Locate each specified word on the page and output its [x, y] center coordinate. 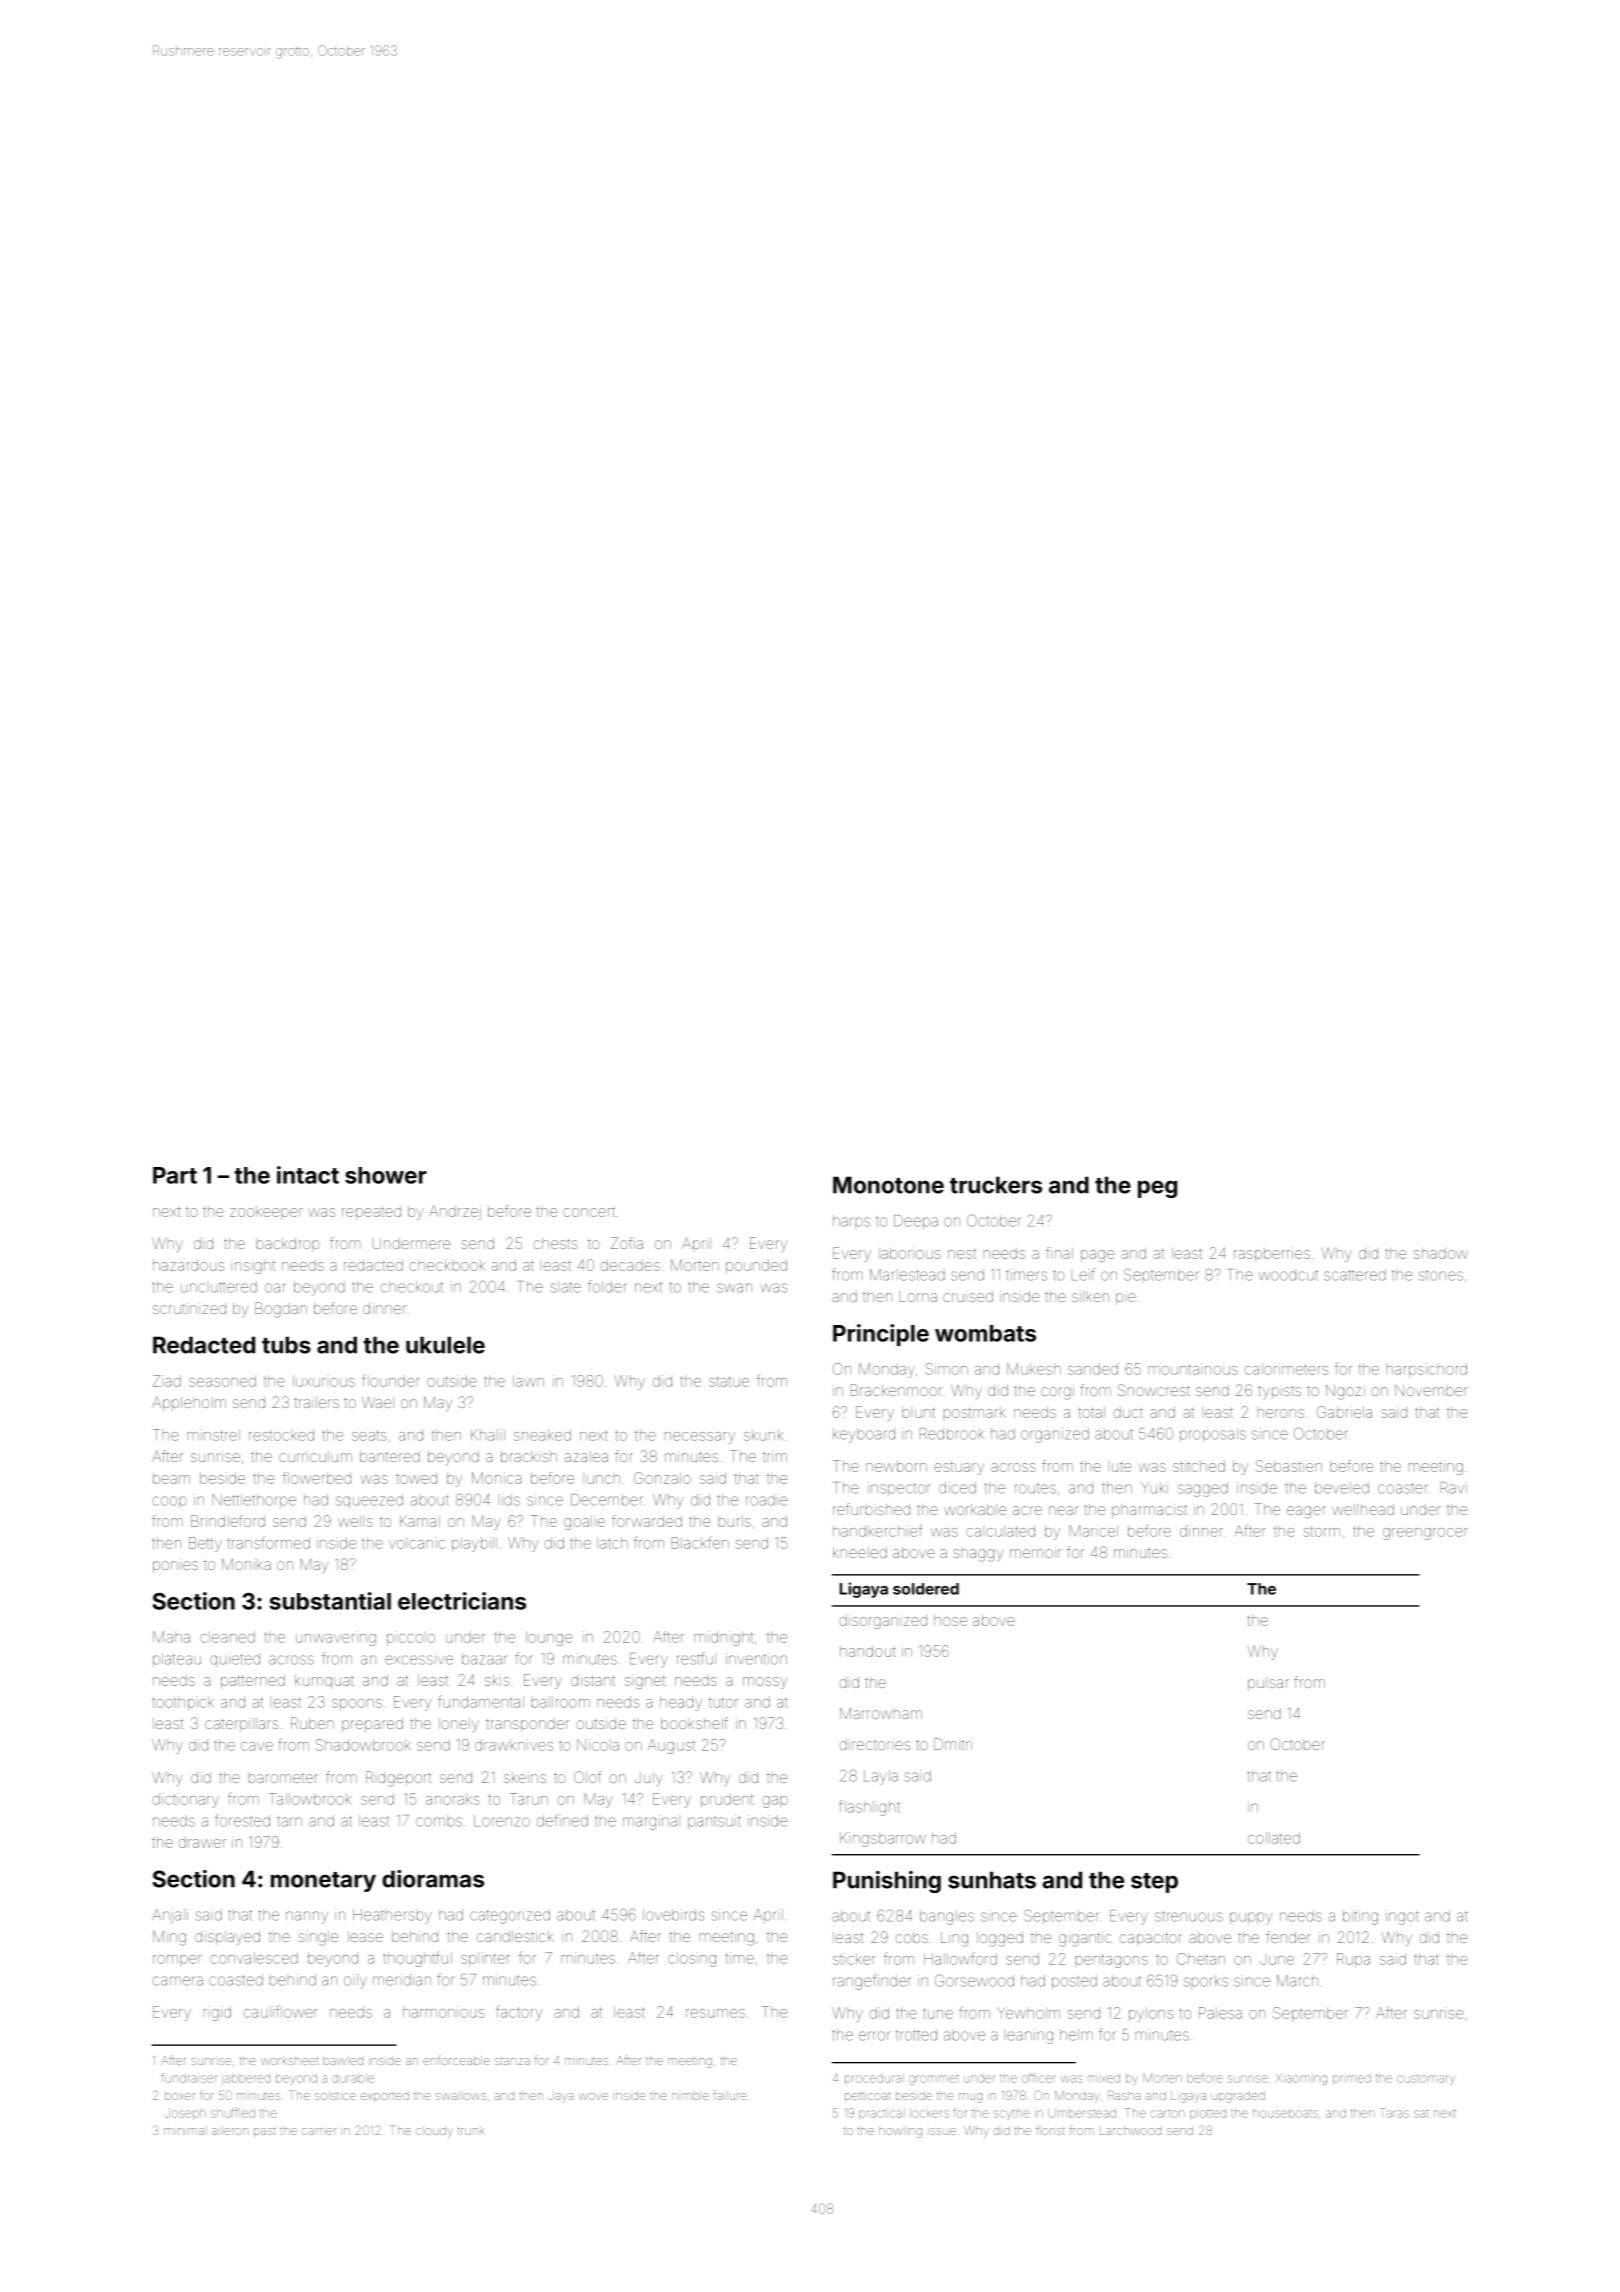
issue [942, 2131]
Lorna [918, 1297]
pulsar [1268, 1685]
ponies [175, 1566]
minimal [185, 2130]
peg [1157, 1189]
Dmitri [953, 1744]
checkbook [447, 1265]
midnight [724, 1638]
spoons [357, 1704]
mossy [765, 1683]
